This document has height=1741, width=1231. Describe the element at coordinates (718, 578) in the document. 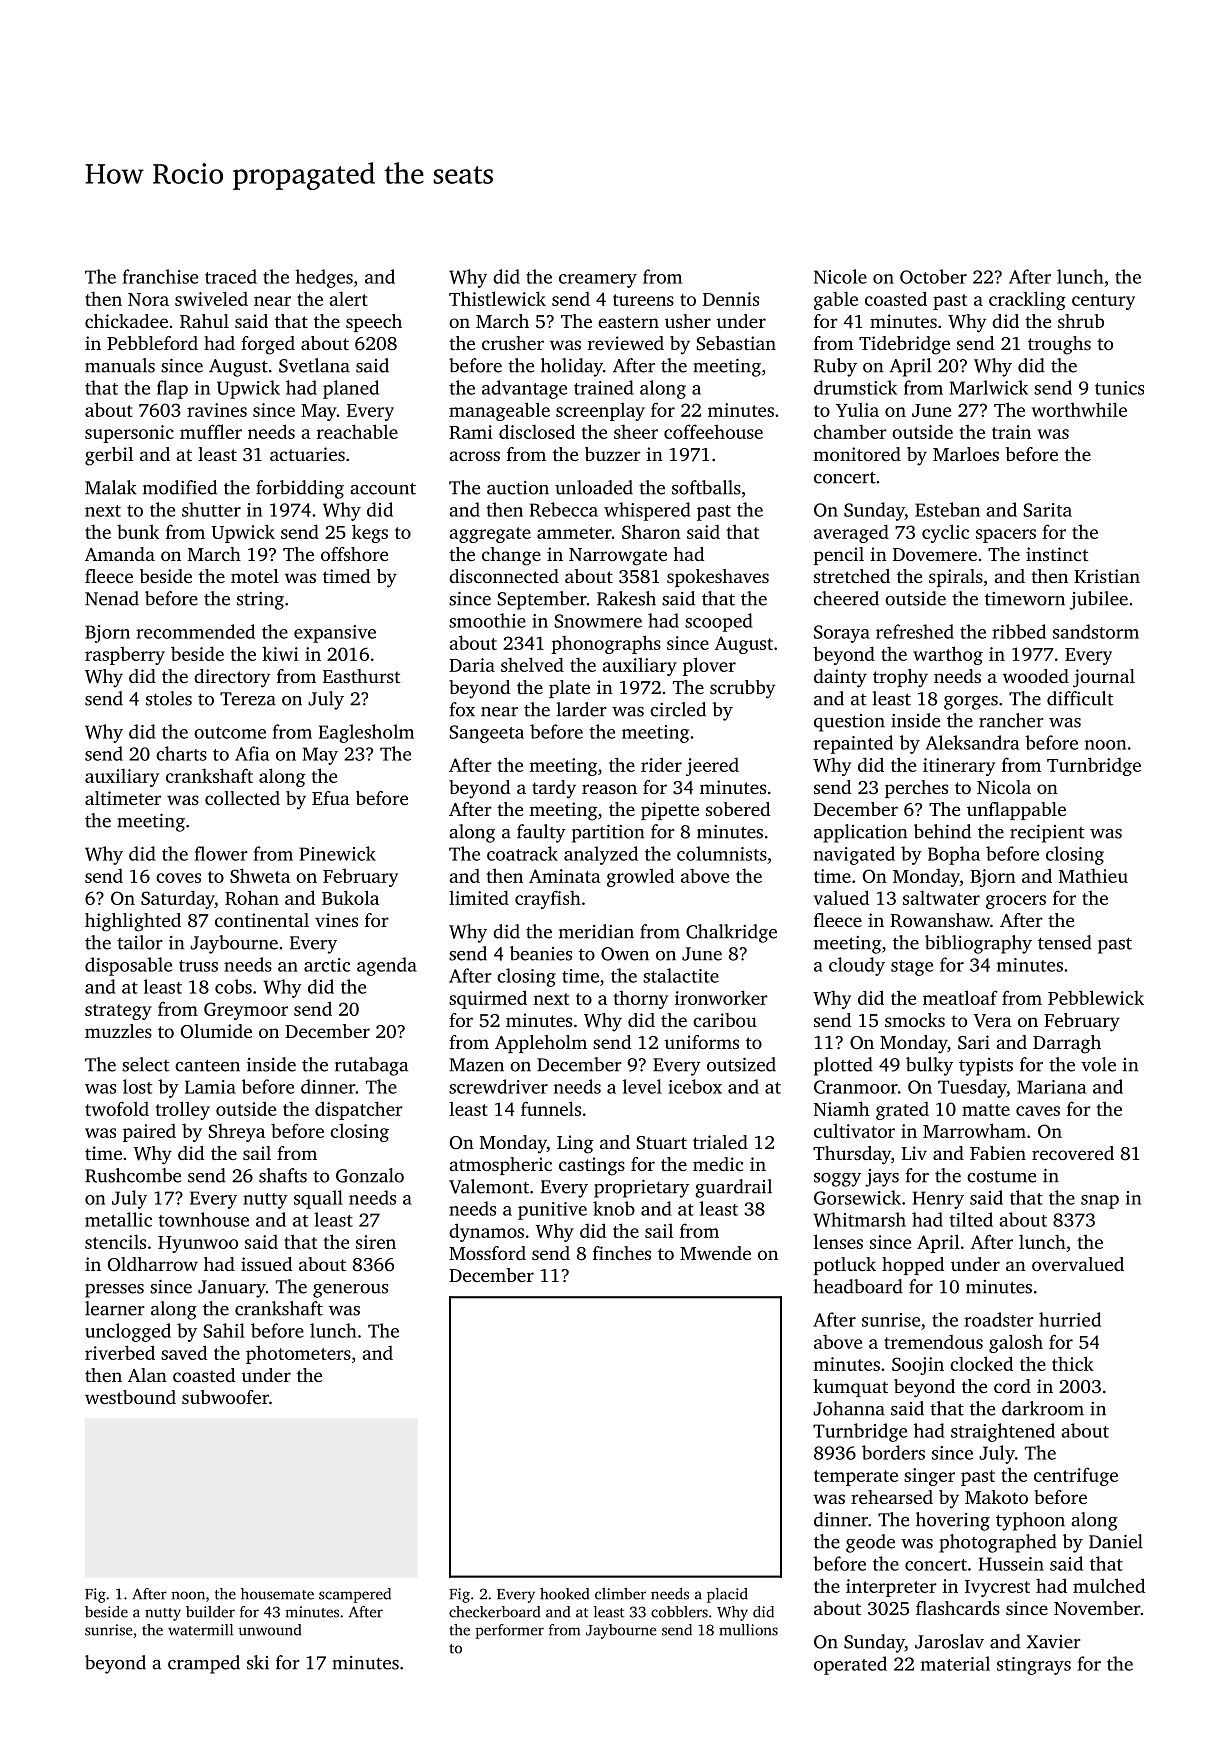

I see `spokeshaves` at that location.
